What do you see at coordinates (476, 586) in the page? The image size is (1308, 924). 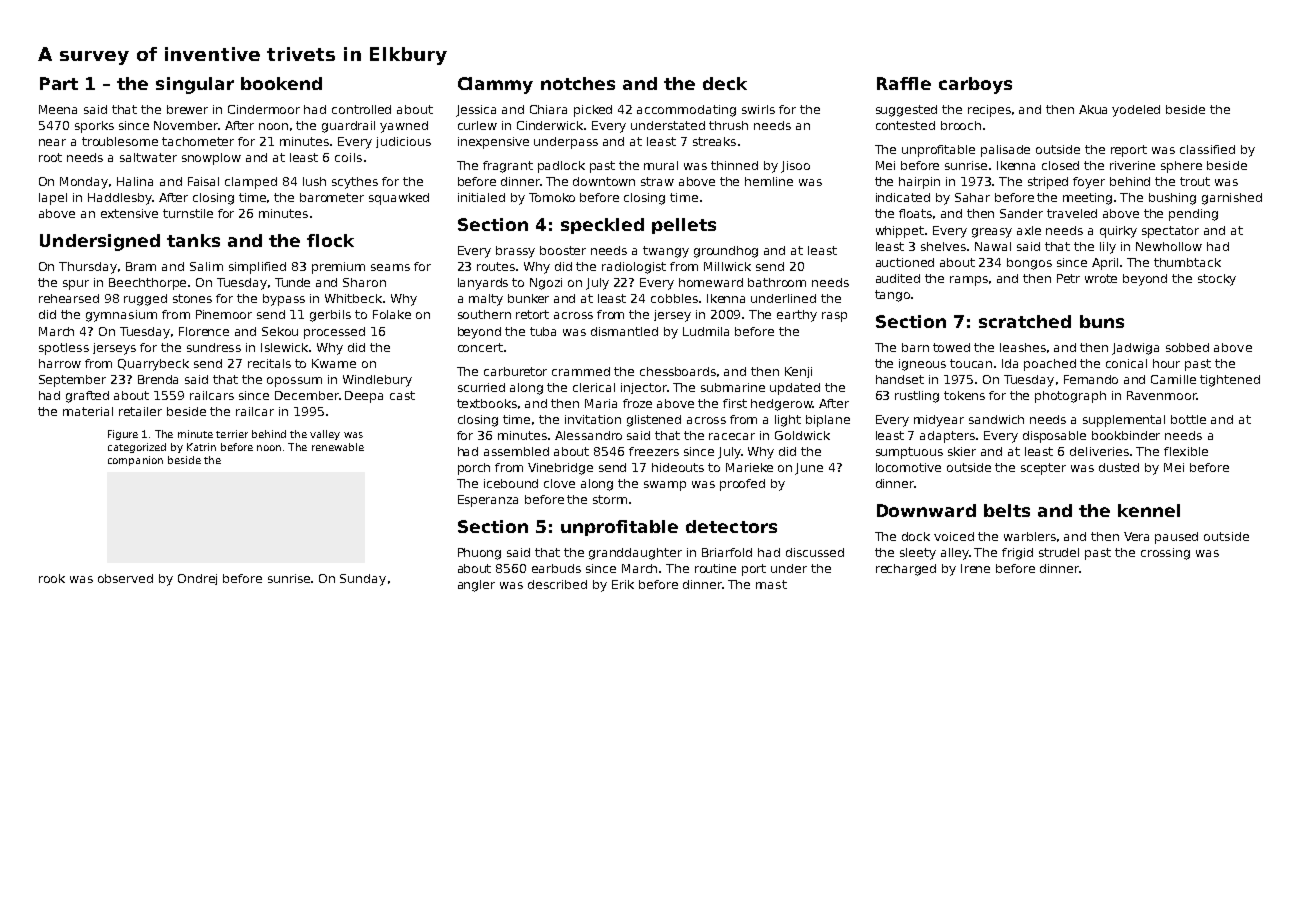 I see `angler` at bounding box center [476, 586].
